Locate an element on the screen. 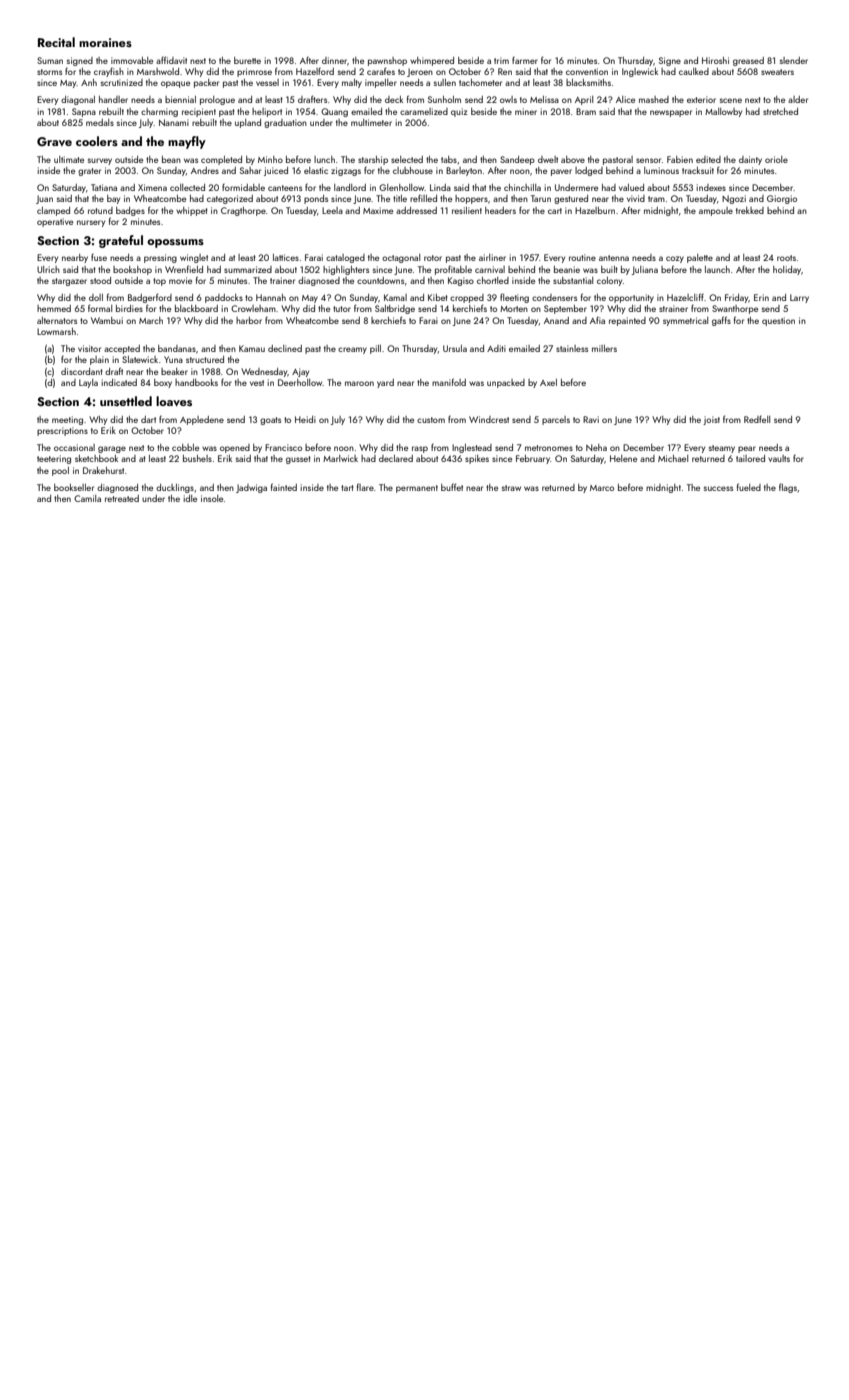 Image resolution: width=849 pixels, height=1400 pixels. Ngozi is located at coordinates (734, 199).
